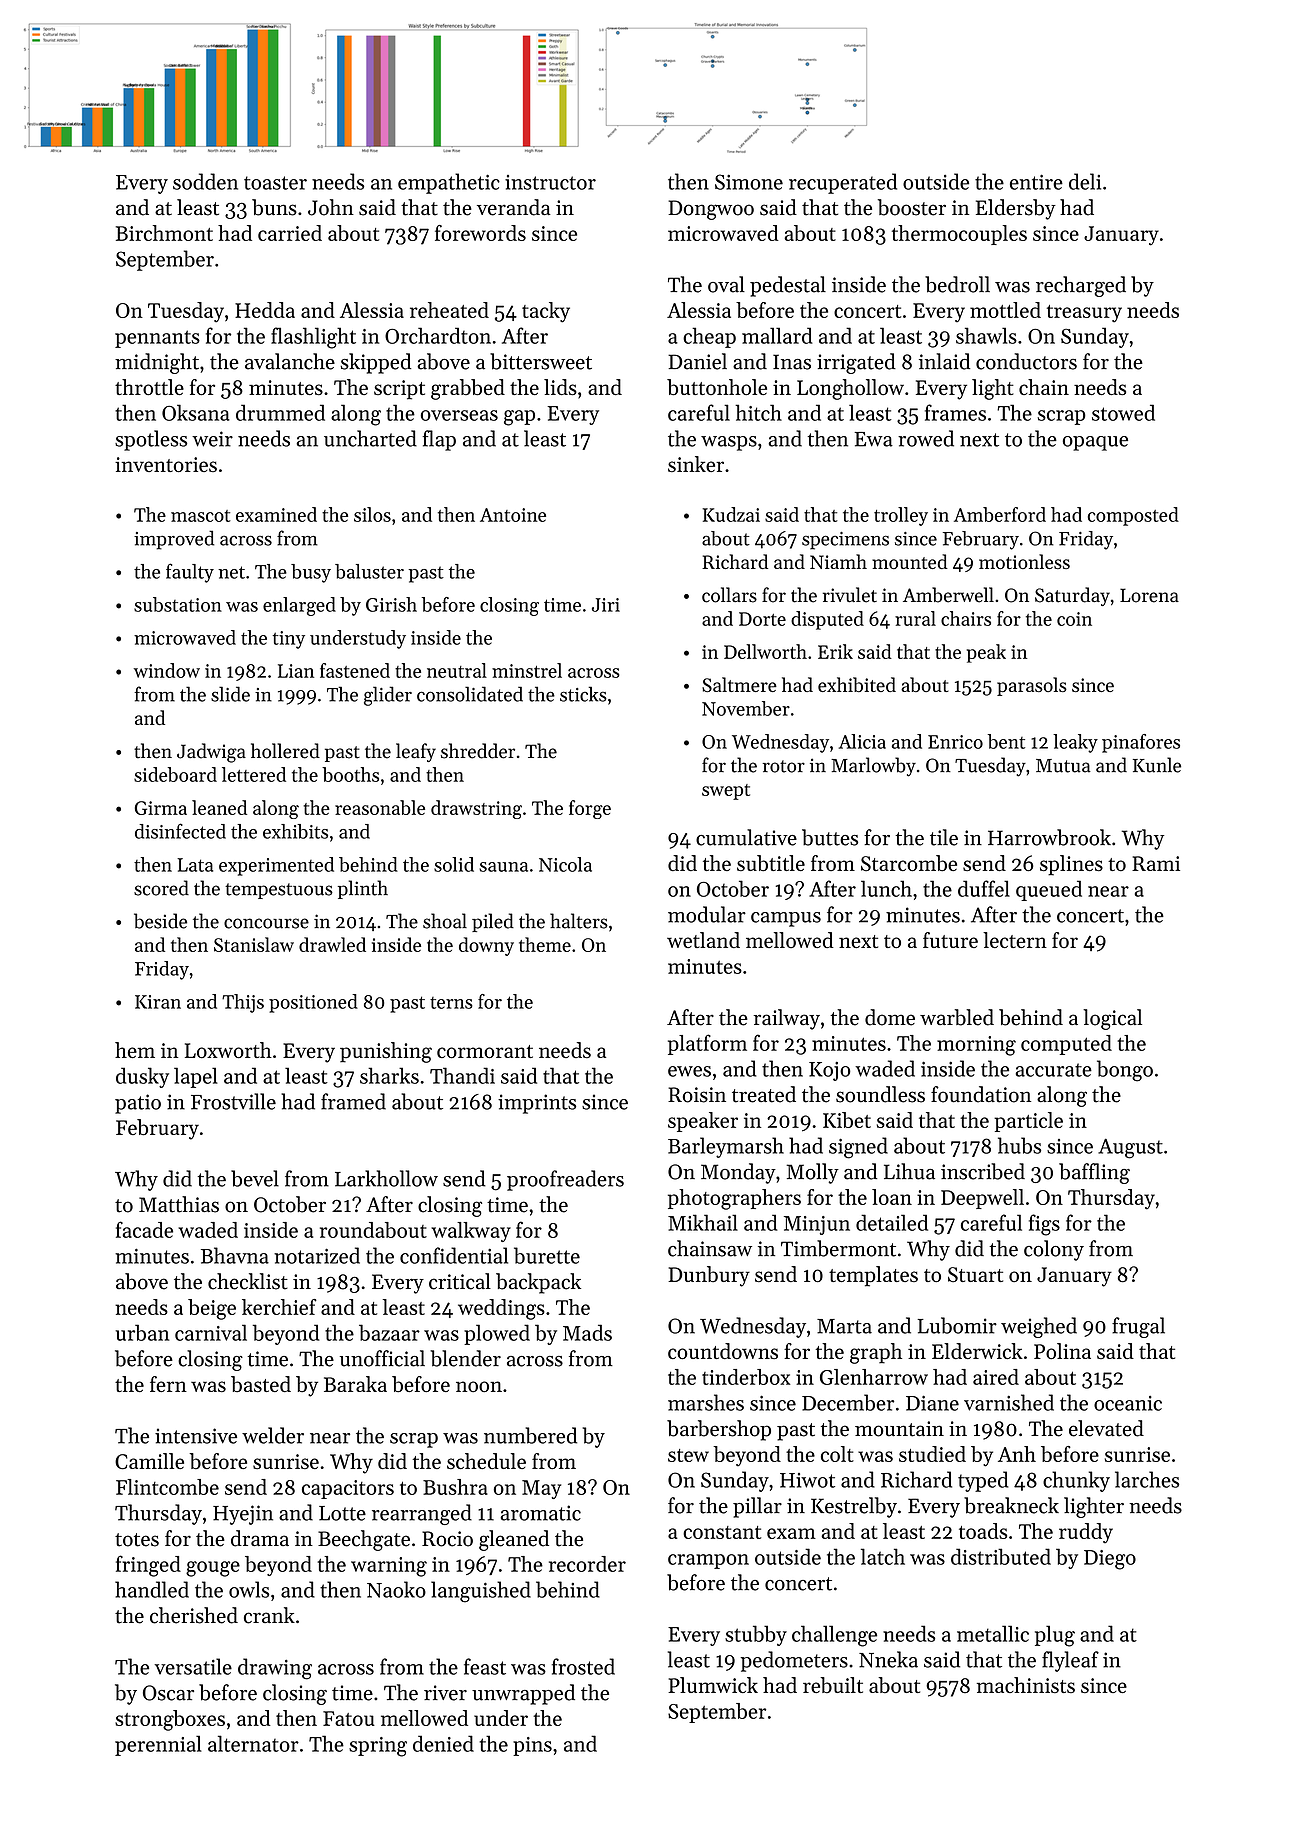 The image size is (1298, 1836). Describe the element at coordinates (1026, 1685) in the screenshot. I see `machinists` at that location.
